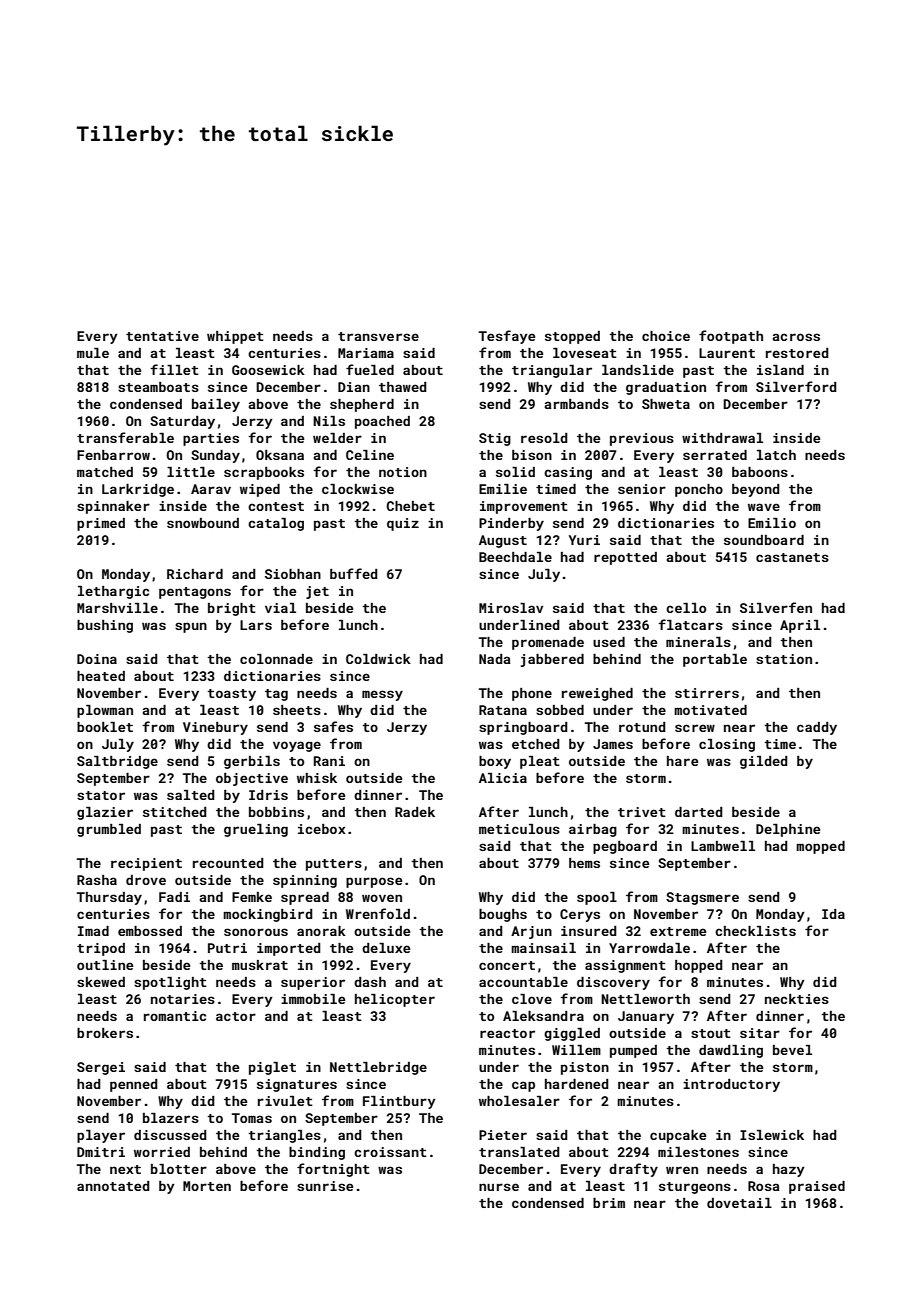 The height and width of the page is (1308, 924). Describe the element at coordinates (109, 830) in the page. I see `grumbled` at that location.
